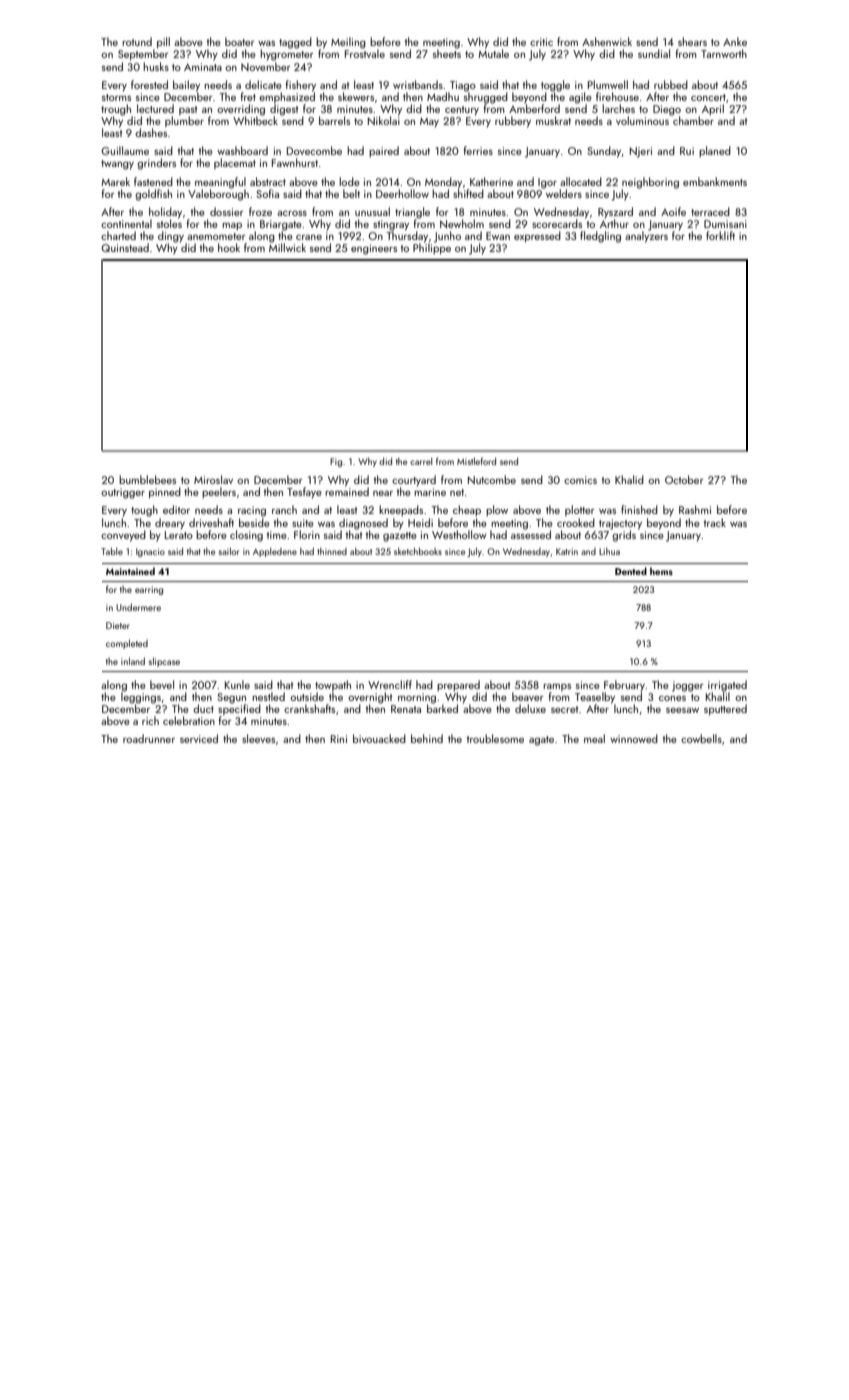 The height and width of the screenshot is (1400, 849). Describe the element at coordinates (604, 152) in the screenshot. I see `Sunday` at that location.
